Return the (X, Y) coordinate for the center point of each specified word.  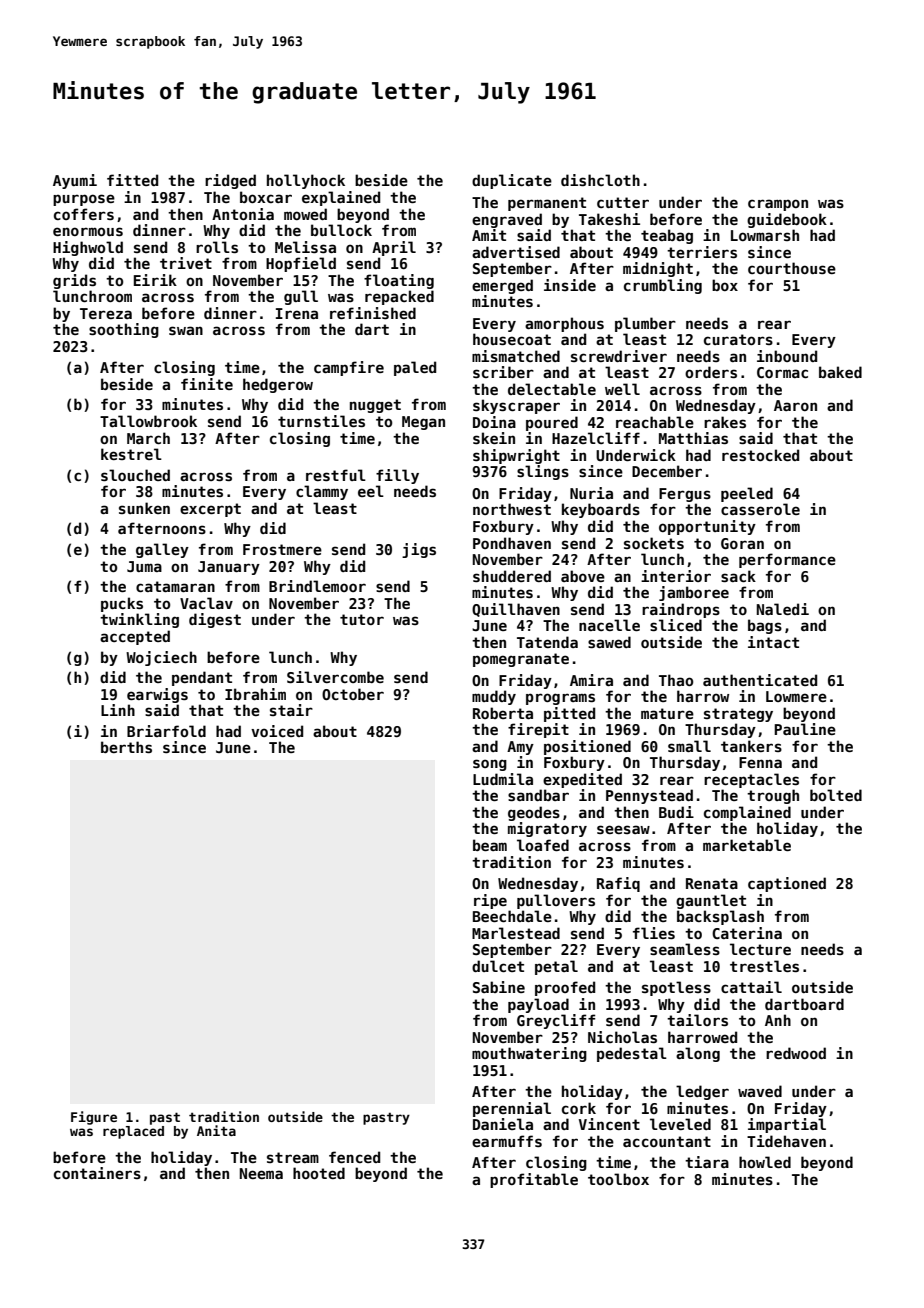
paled (415, 368)
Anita (216, 1130)
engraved (507, 220)
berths (126, 747)
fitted (132, 180)
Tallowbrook (148, 421)
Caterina (747, 933)
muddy (494, 697)
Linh (118, 710)
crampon (778, 205)
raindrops (681, 610)
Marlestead (516, 933)
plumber (645, 324)
